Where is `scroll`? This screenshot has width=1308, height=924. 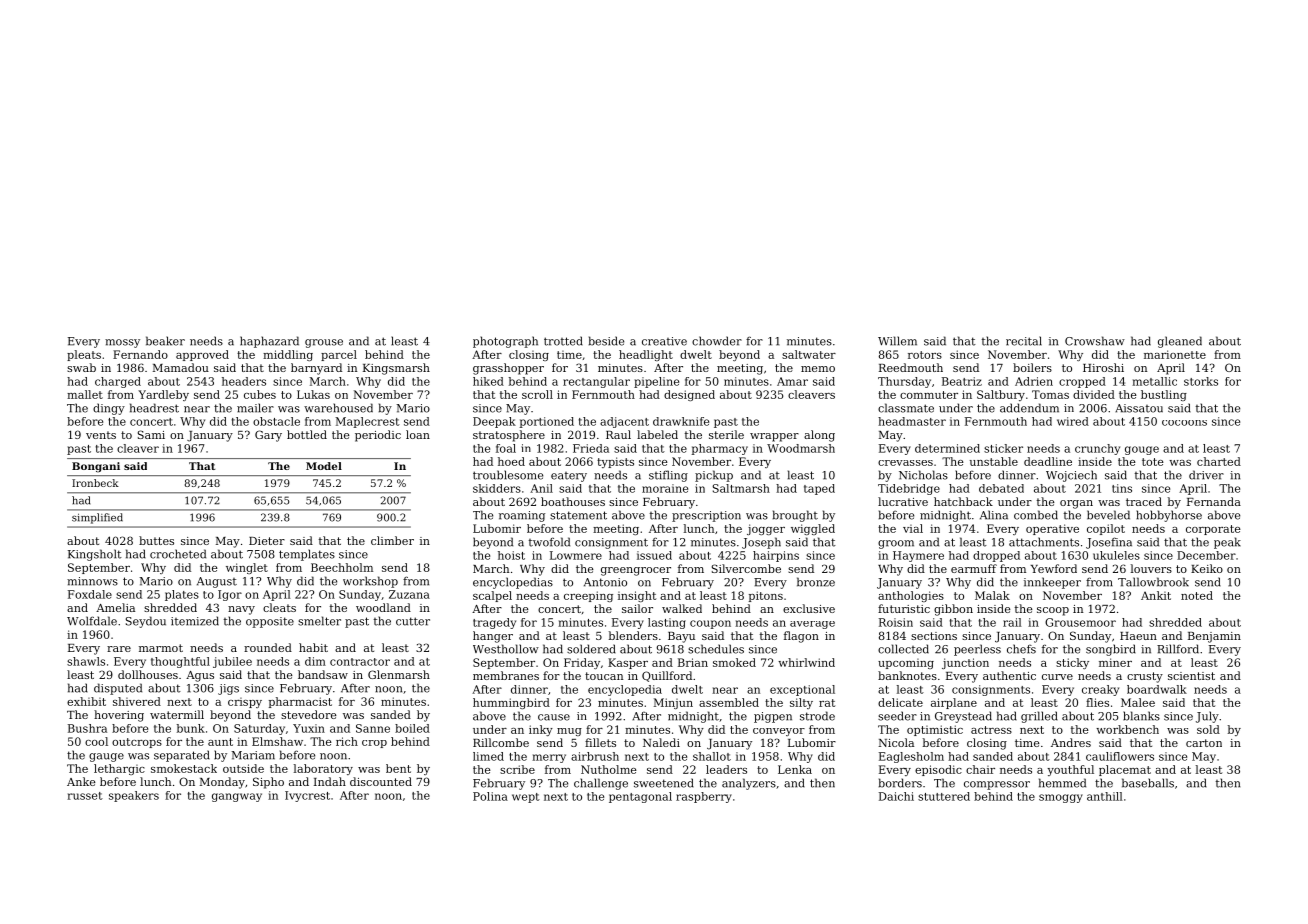
scroll is located at coordinates (537, 394).
